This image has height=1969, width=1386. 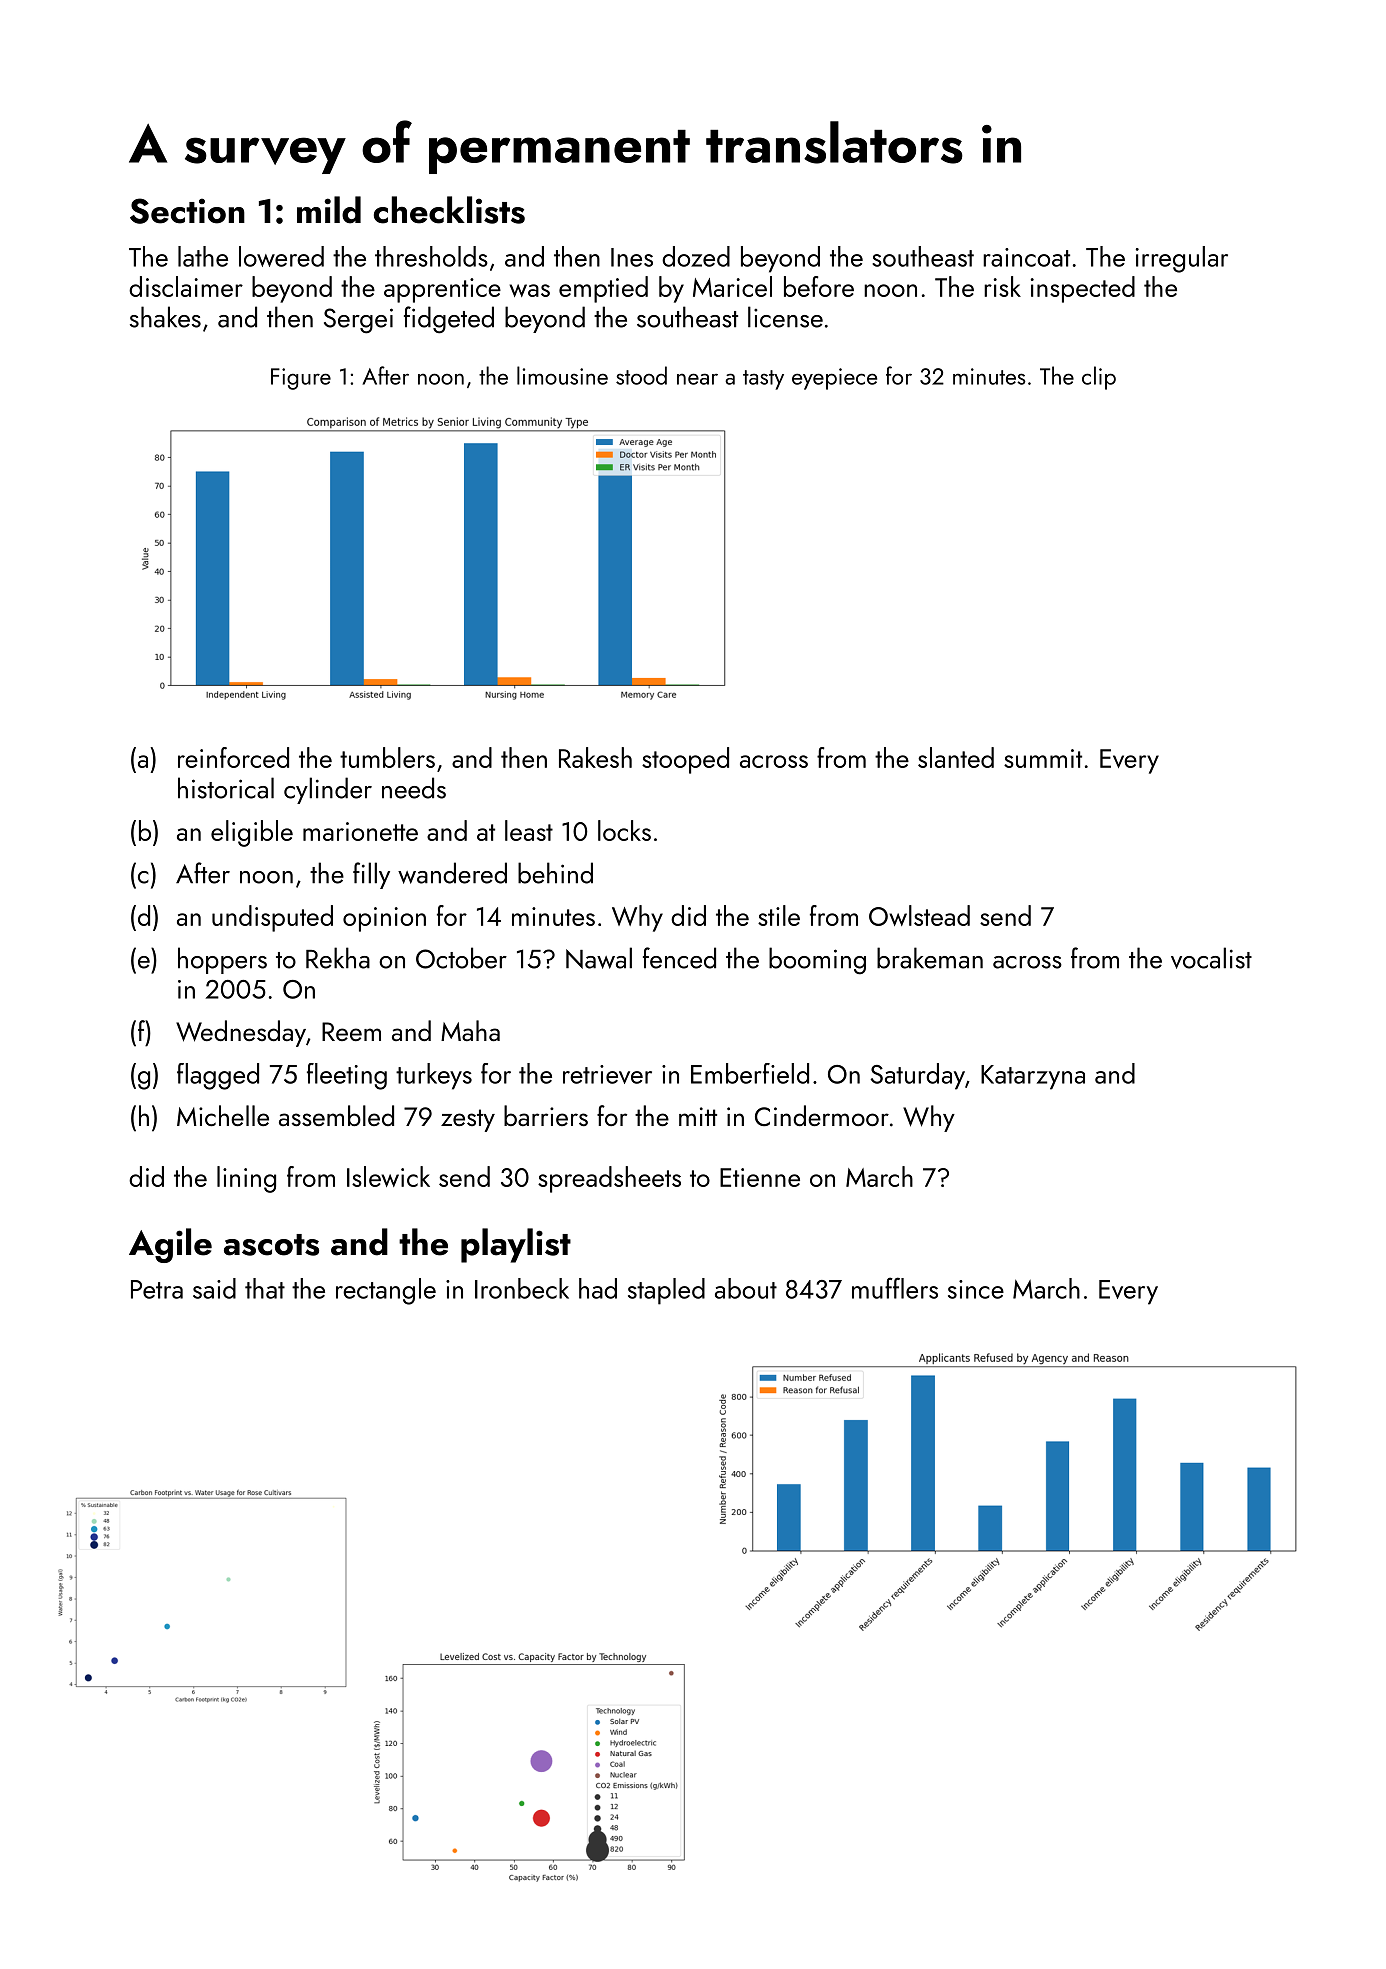 What do you see at coordinates (222, 960) in the image?
I see `hoppers` at bounding box center [222, 960].
